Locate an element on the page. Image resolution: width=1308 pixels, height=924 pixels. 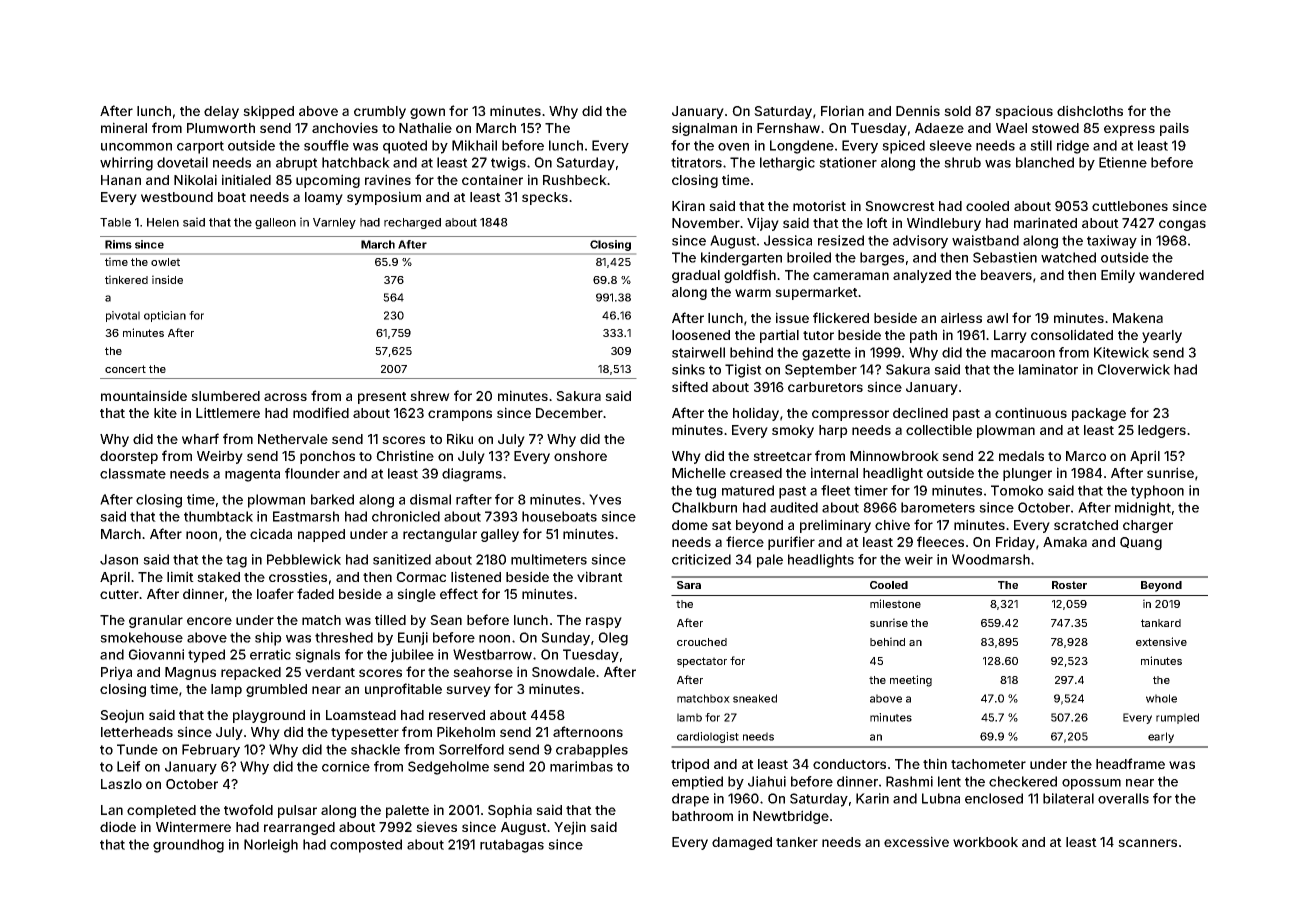
crouched is located at coordinates (702, 642).
